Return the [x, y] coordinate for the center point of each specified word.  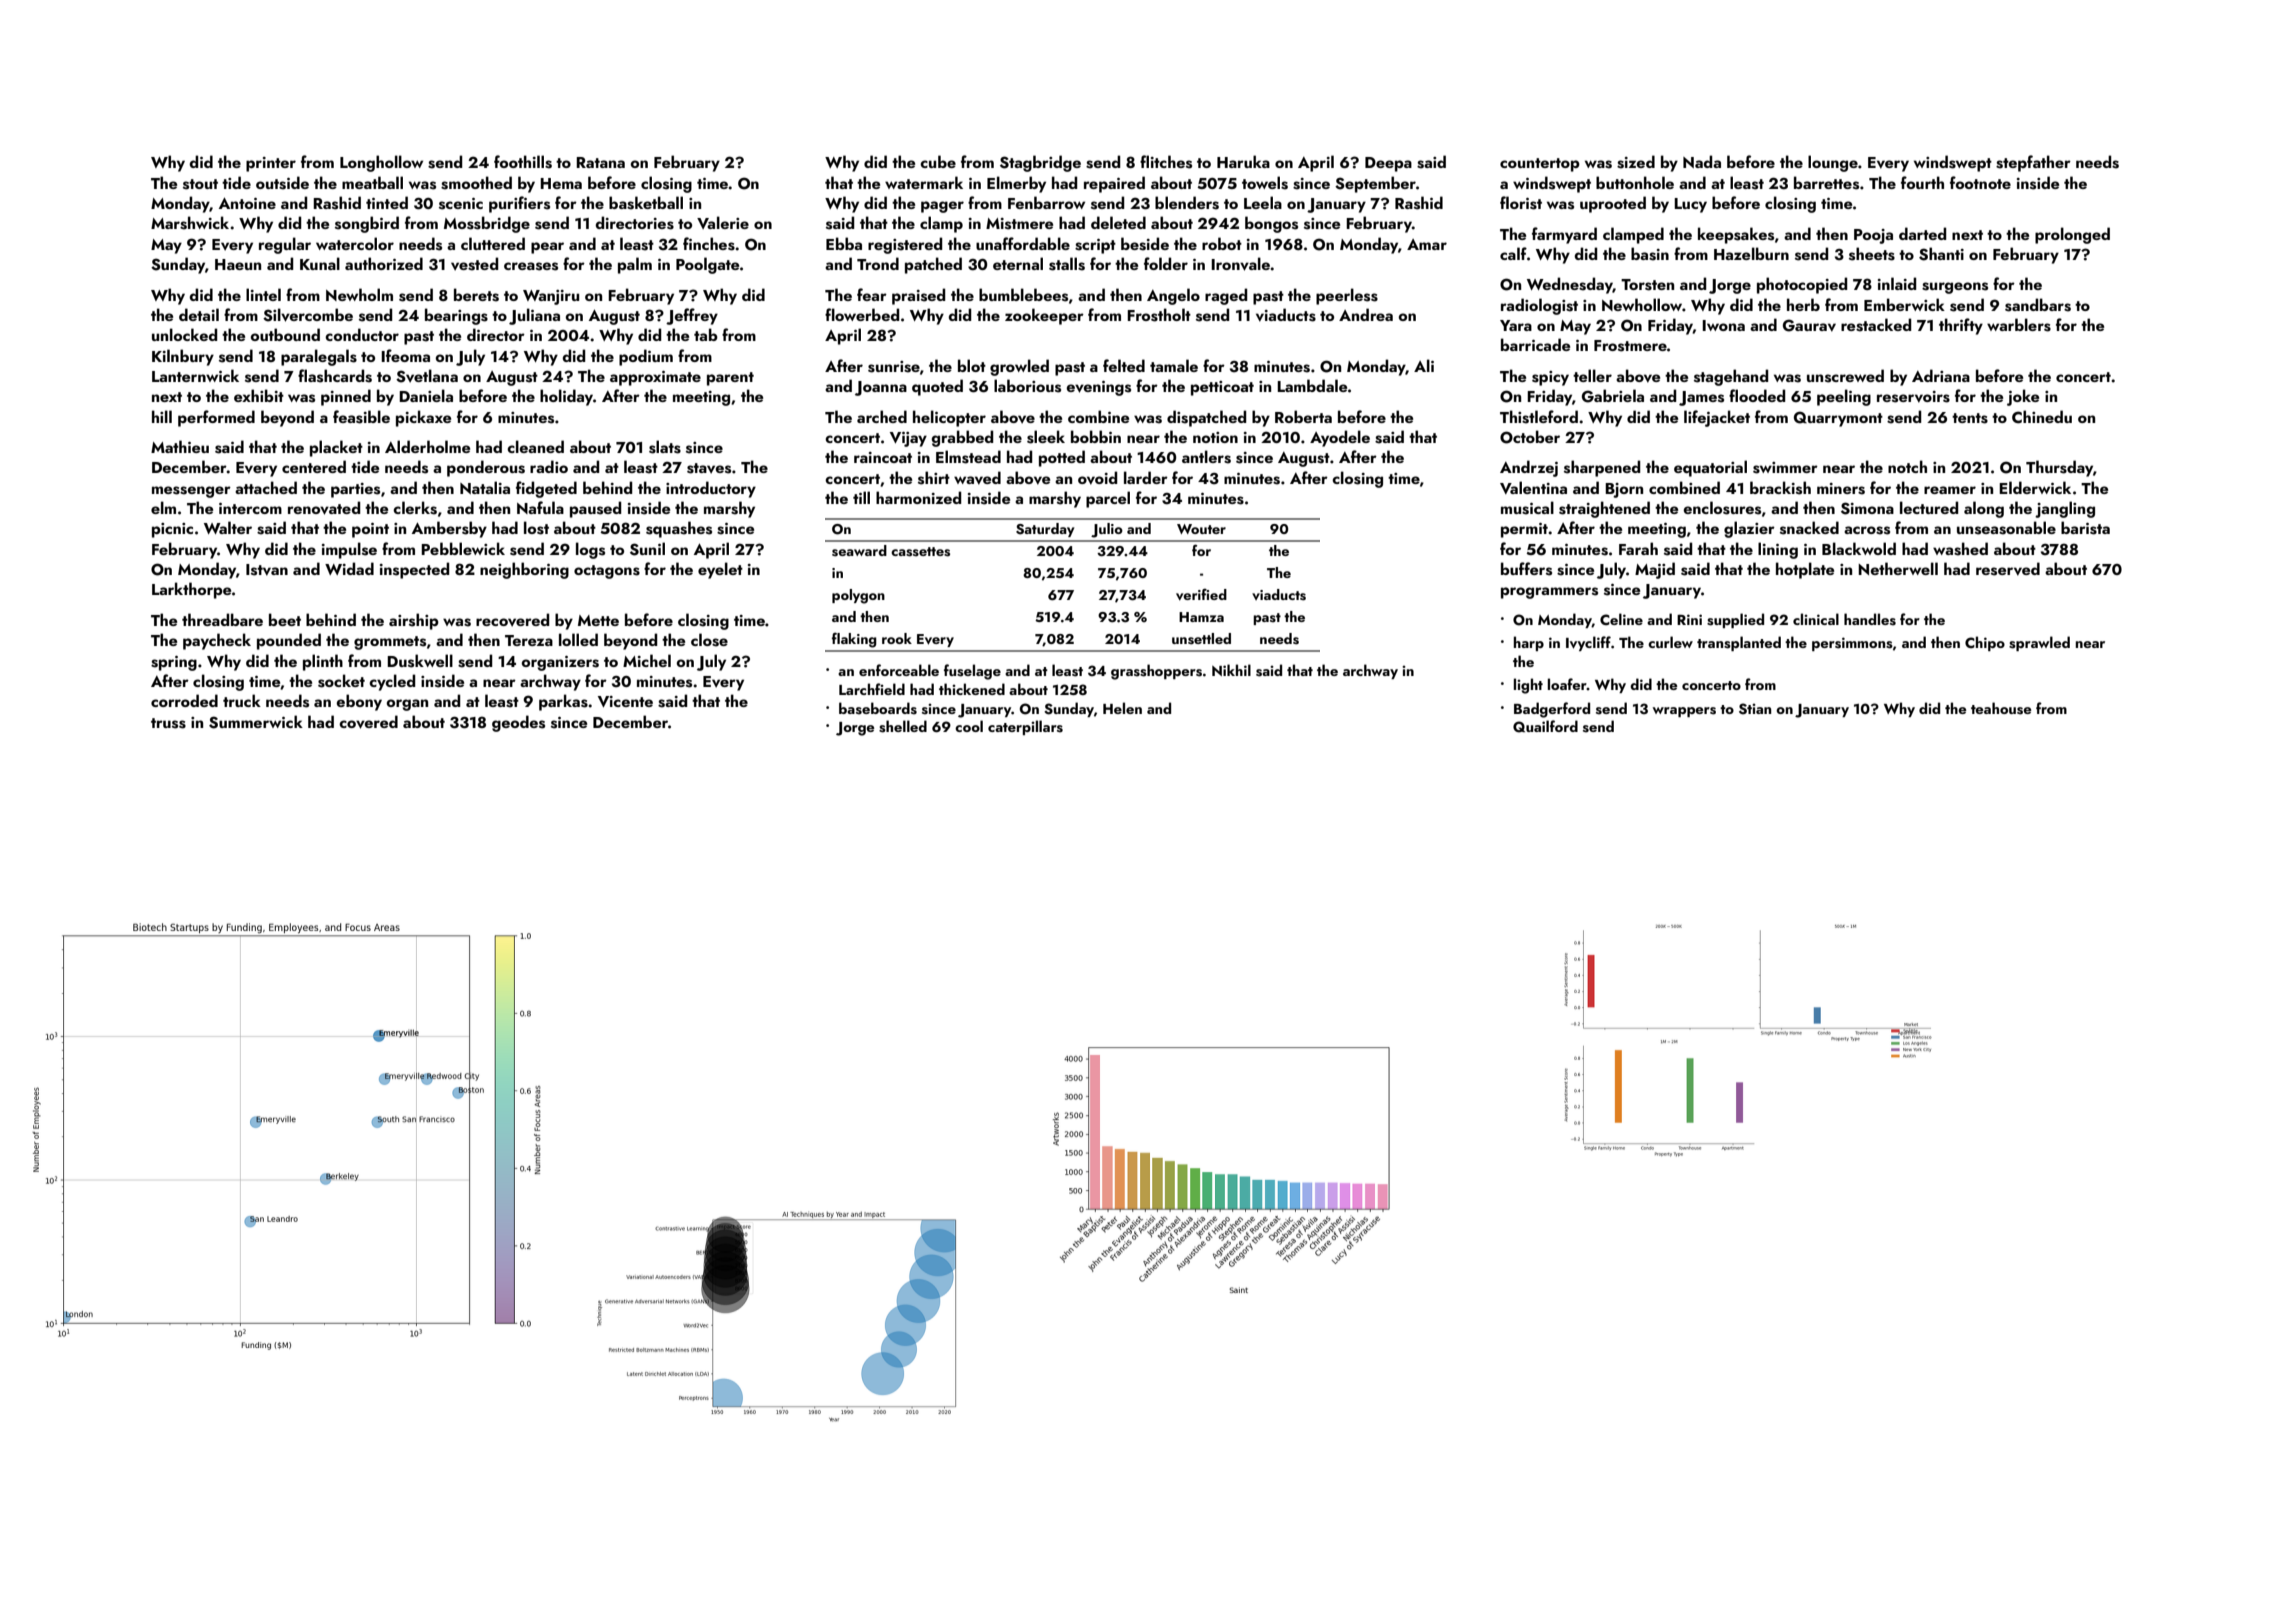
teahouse [2001, 708]
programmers [1549, 593]
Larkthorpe [191, 590]
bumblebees [1023, 295]
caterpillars [1025, 727]
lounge [1833, 163]
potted [1062, 458]
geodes [518, 723]
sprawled [2039, 643]
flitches [1166, 162]
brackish [1780, 488]
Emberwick [1904, 304]
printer [271, 164]
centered [314, 466]
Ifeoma [405, 355]
